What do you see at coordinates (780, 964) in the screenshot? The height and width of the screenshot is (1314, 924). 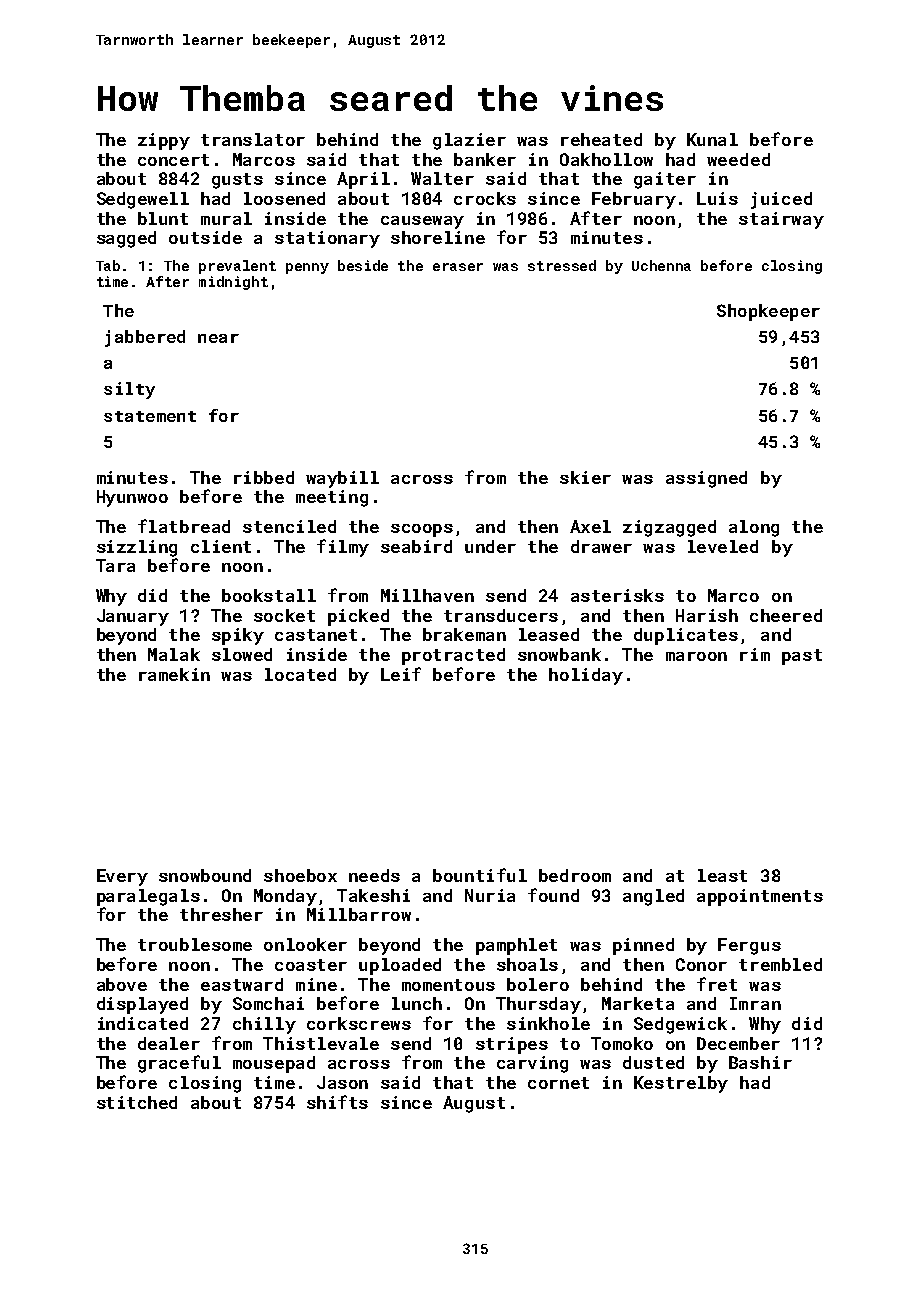 I see `trembled` at bounding box center [780, 964].
